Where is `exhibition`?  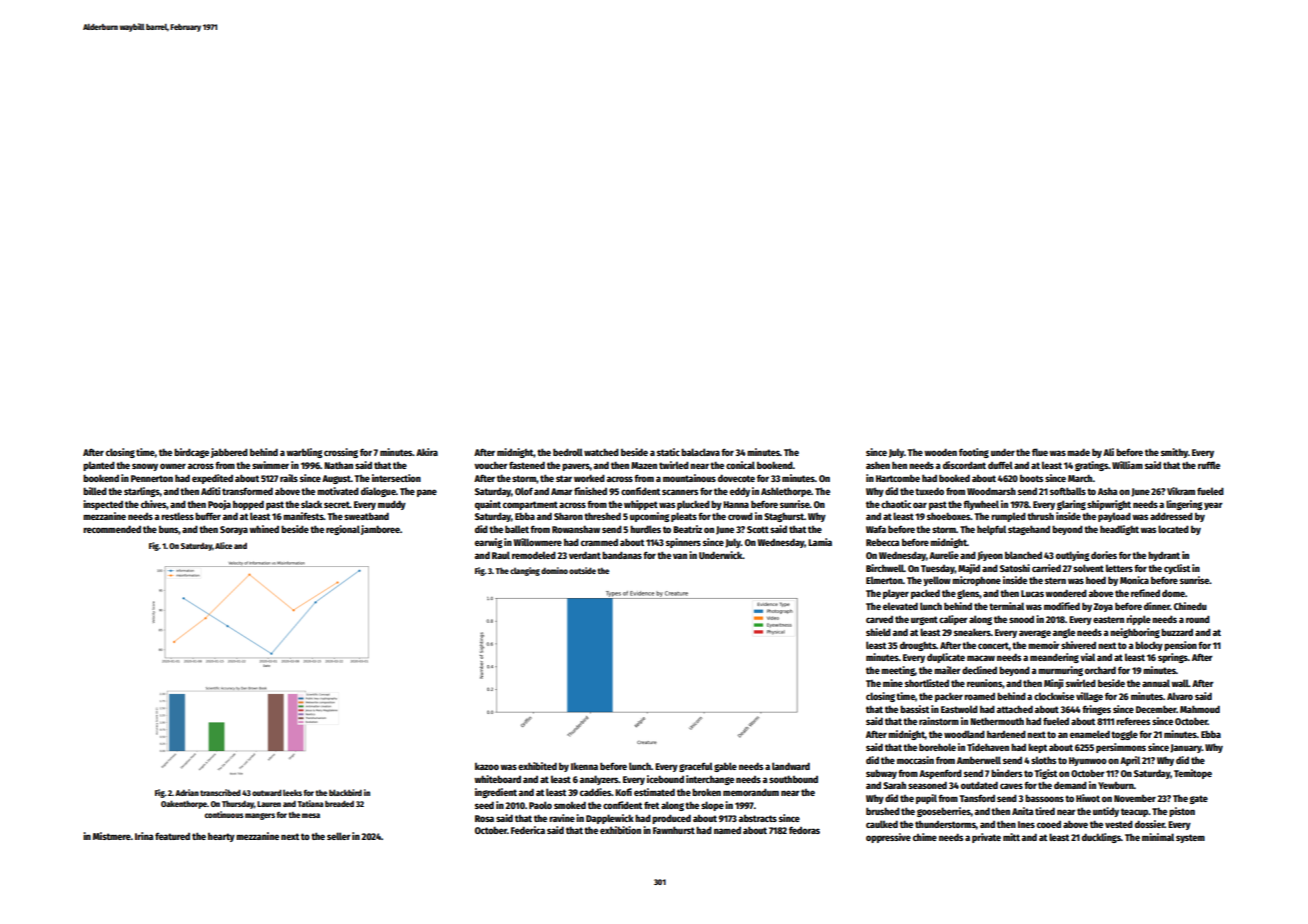
exhibition is located at coordinates (620, 830).
